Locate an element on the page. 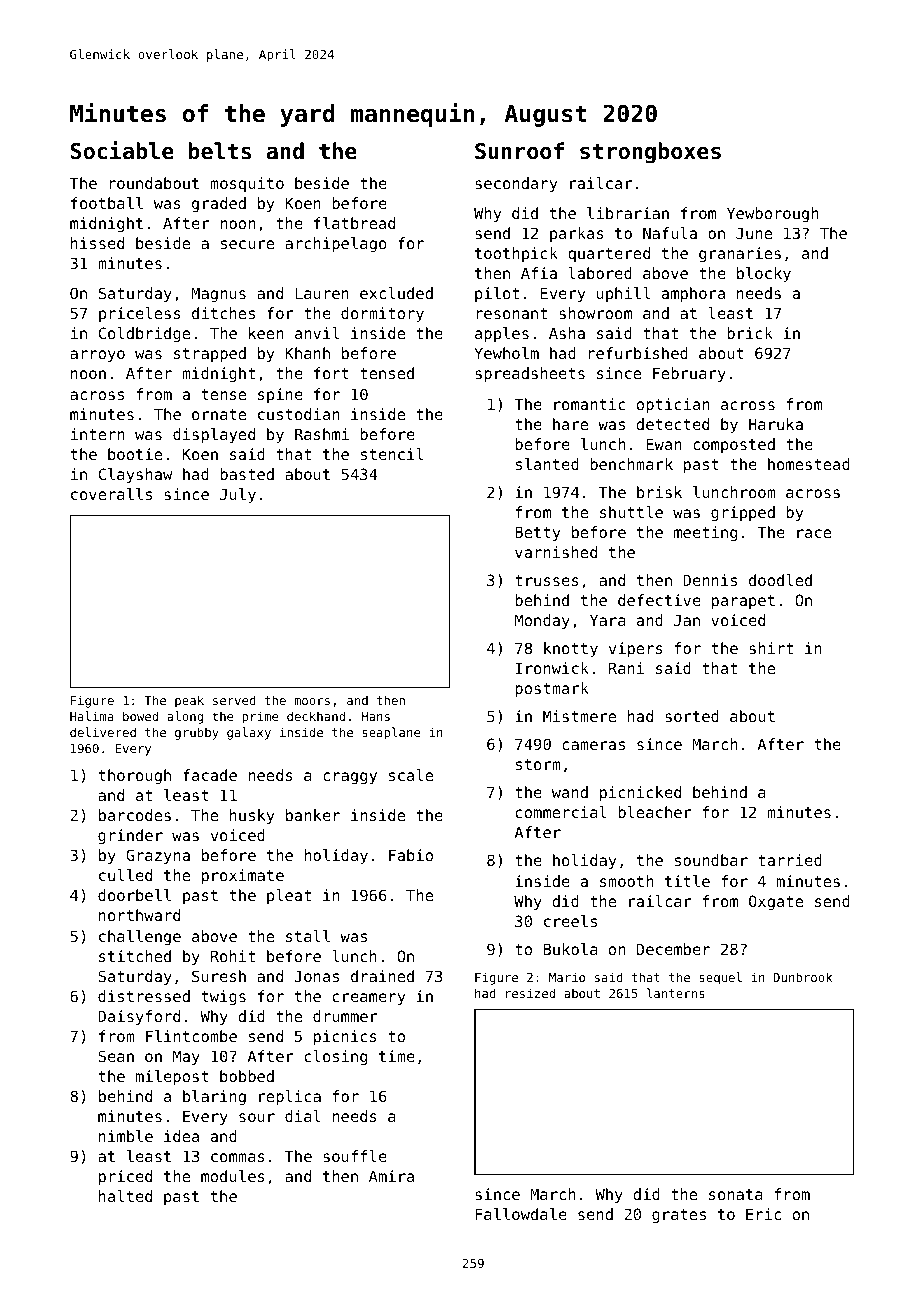 This image has height=1308, width=924. archipelago is located at coordinates (336, 245).
